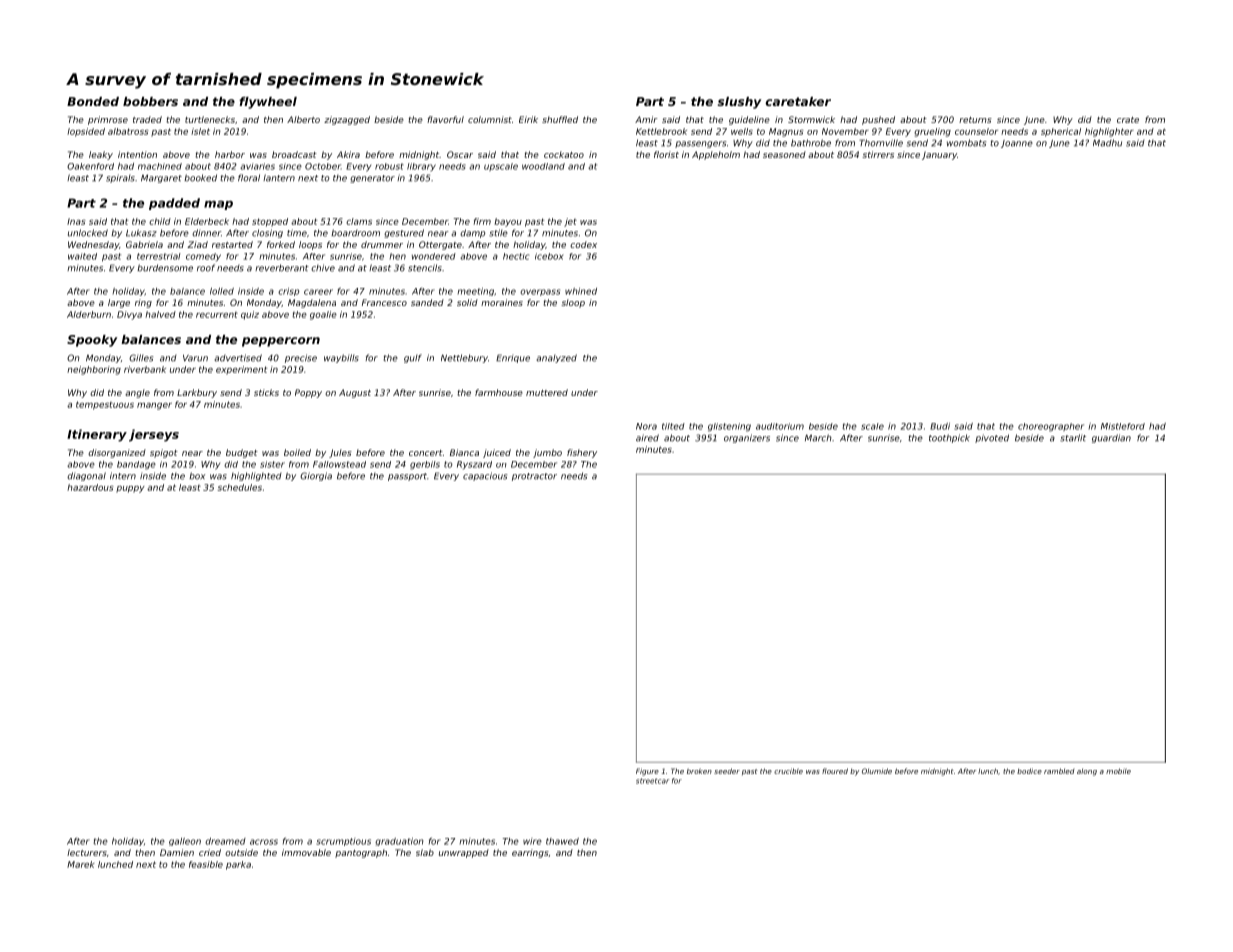 The width and height of the screenshot is (1233, 952). Describe the element at coordinates (940, 426) in the screenshot. I see `Budi` at that location.
